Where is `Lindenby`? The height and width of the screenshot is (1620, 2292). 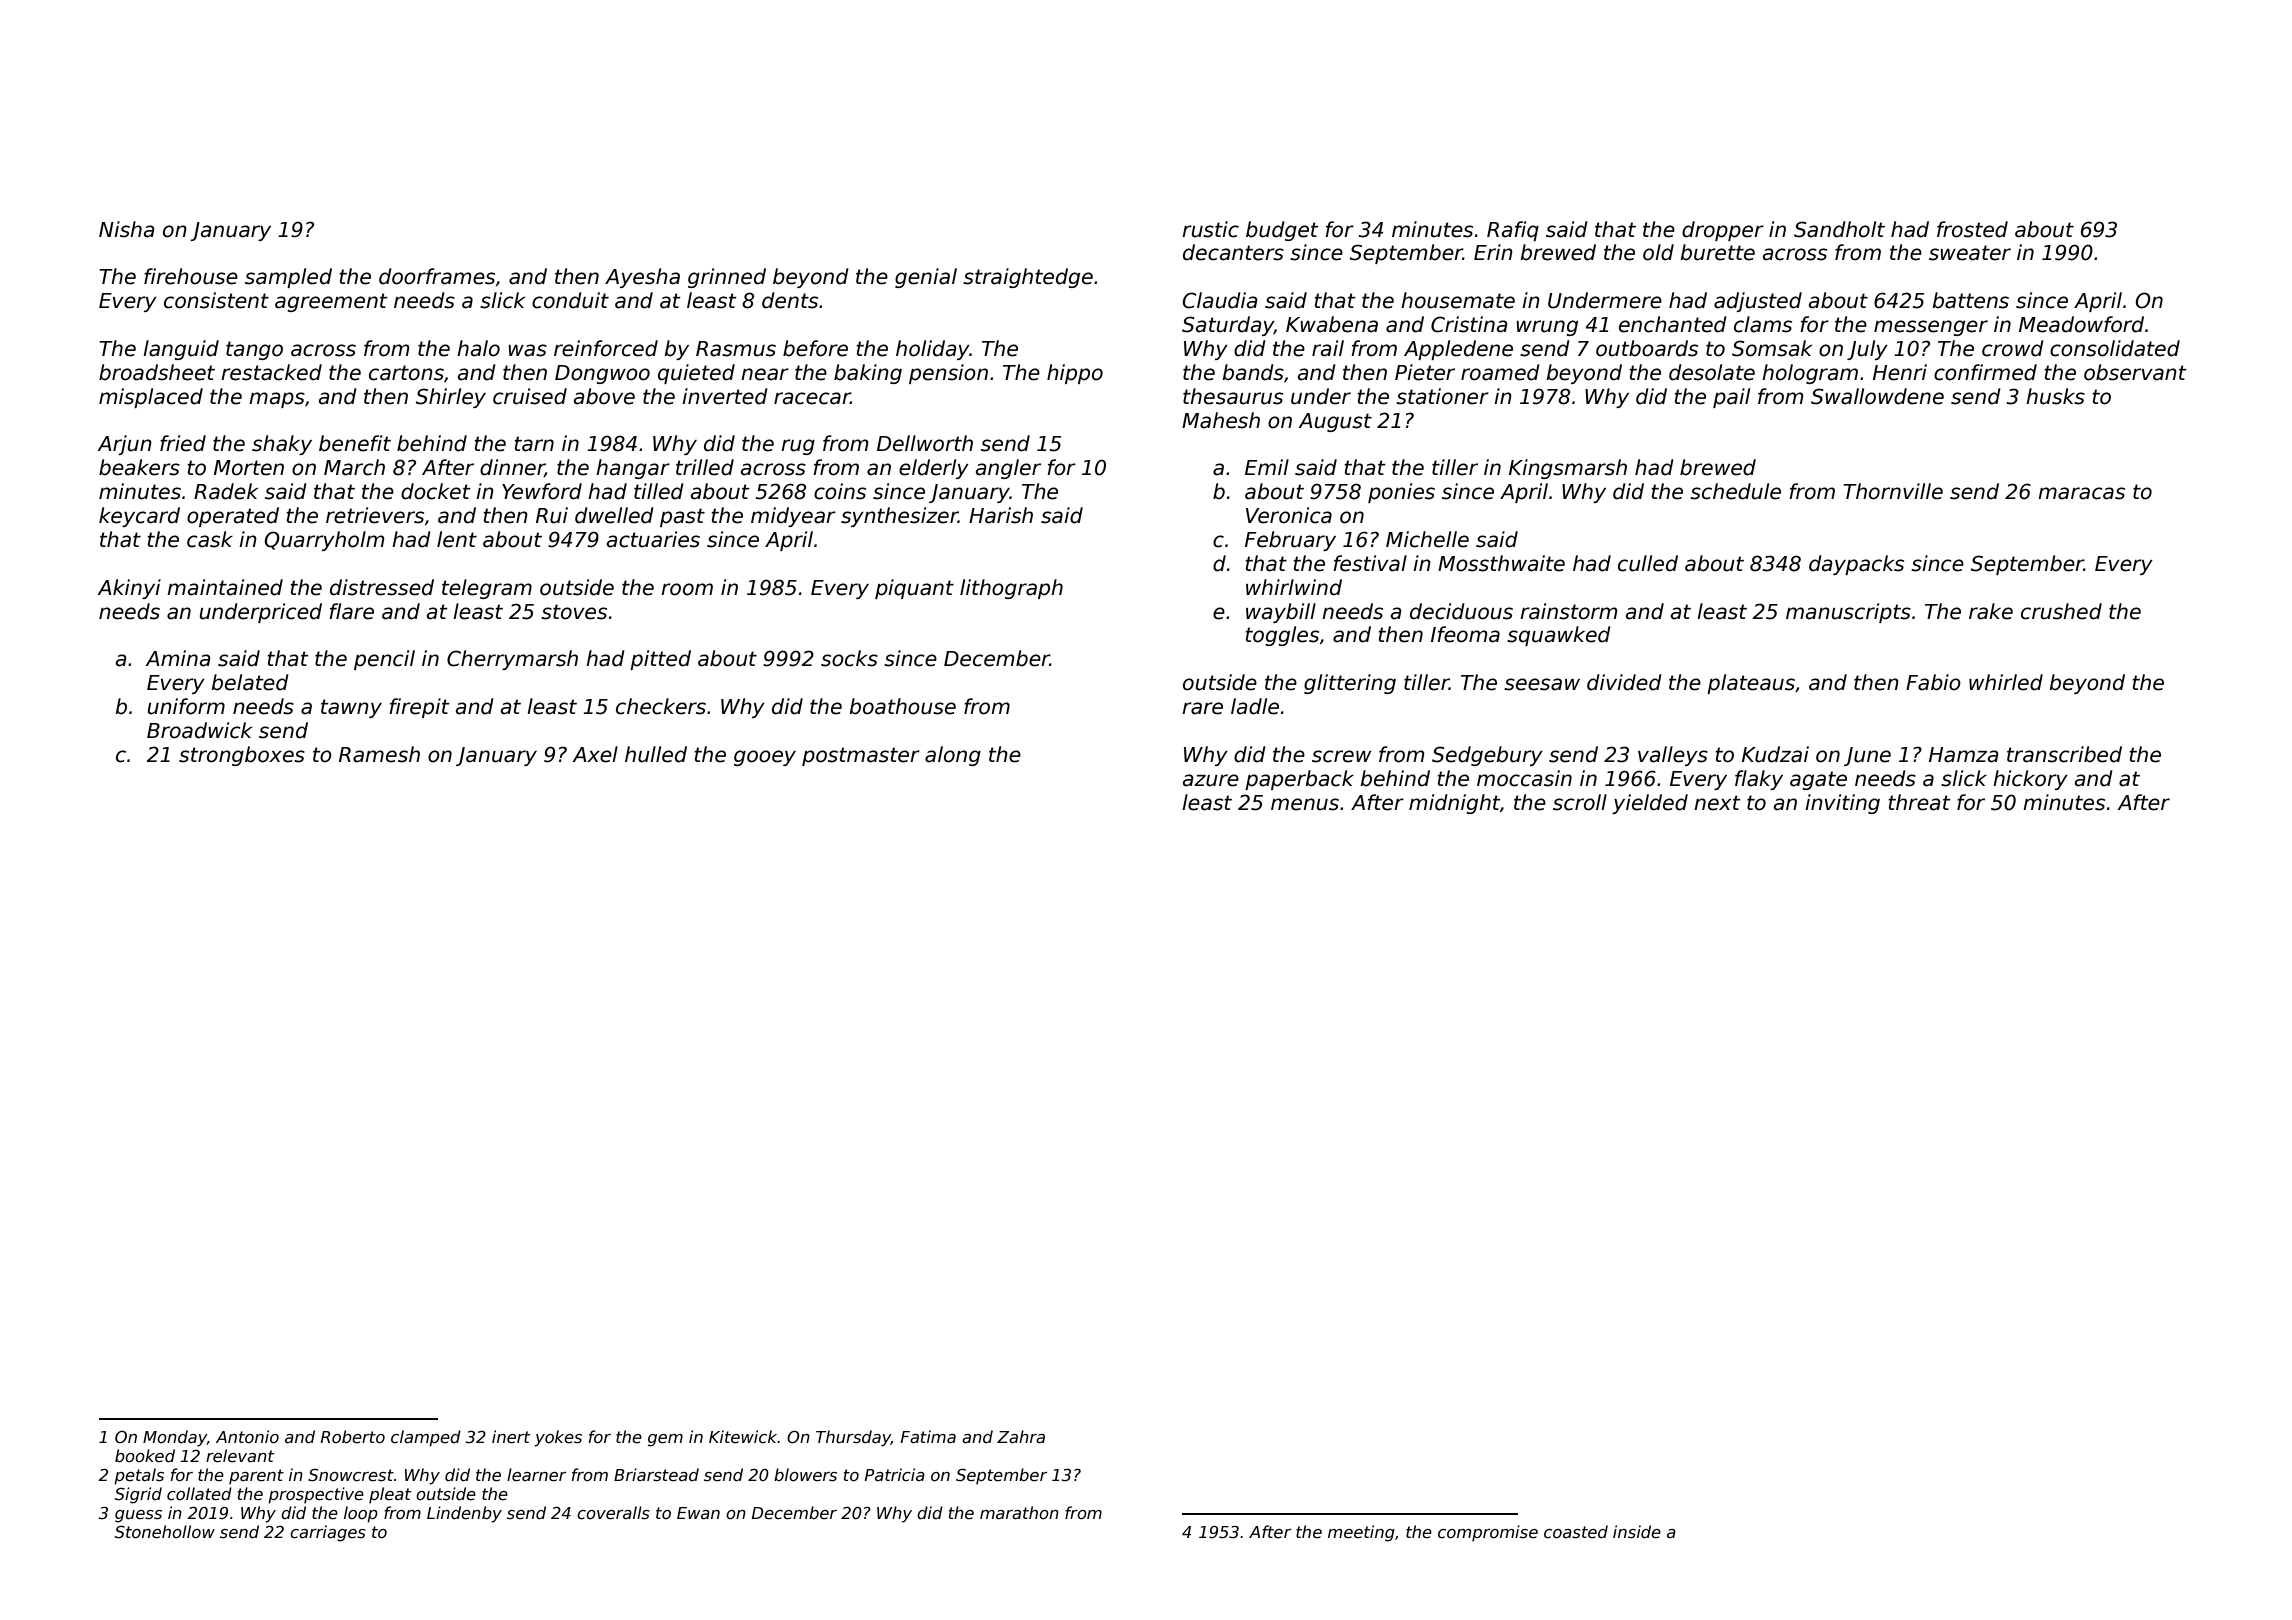 Lindenby is located at coordinates (464, 1514).
